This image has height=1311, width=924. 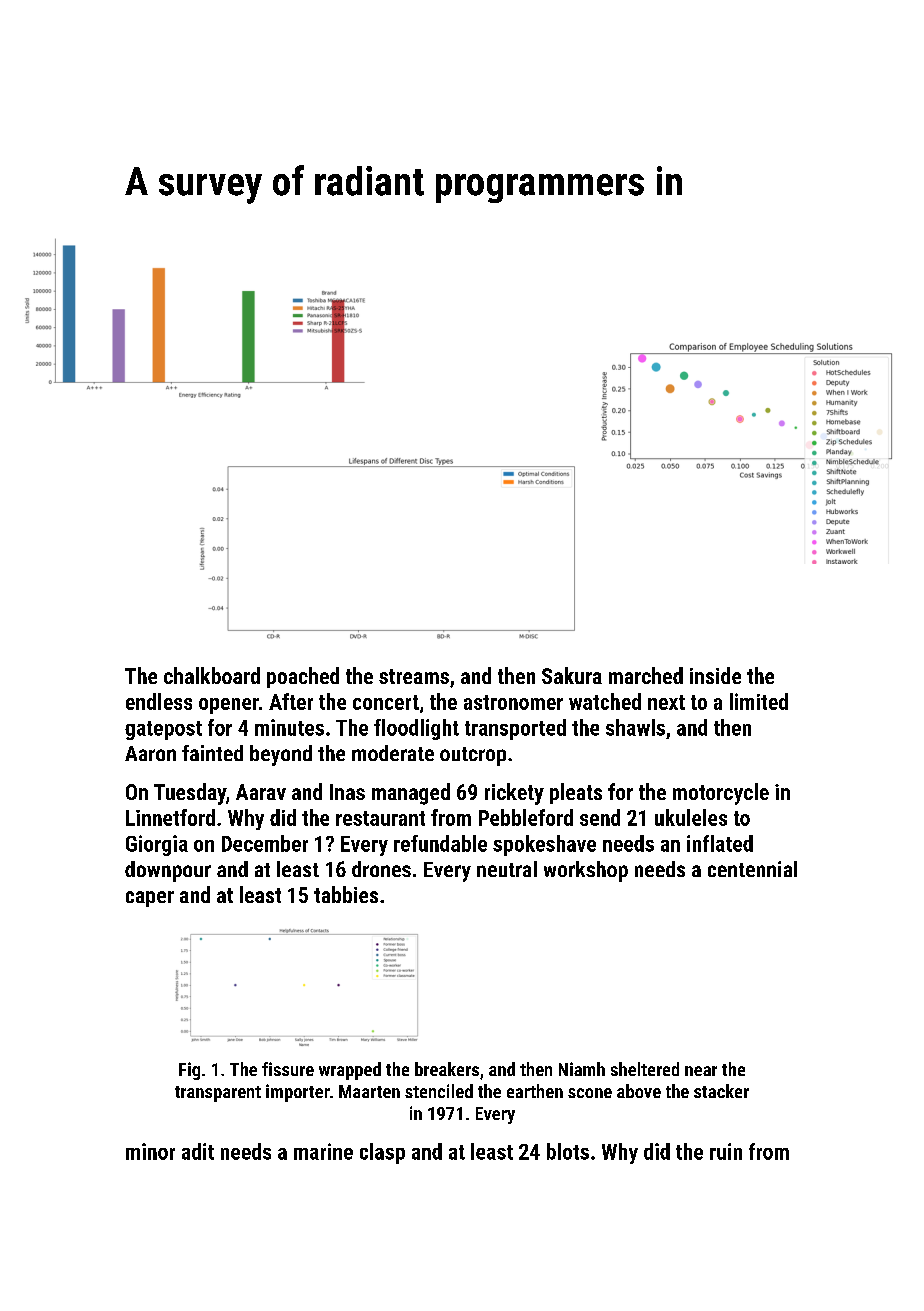 What do you see at coordinates (218, 1094) in the image?
I see `transparent` at bounding box center [218, 1094].
